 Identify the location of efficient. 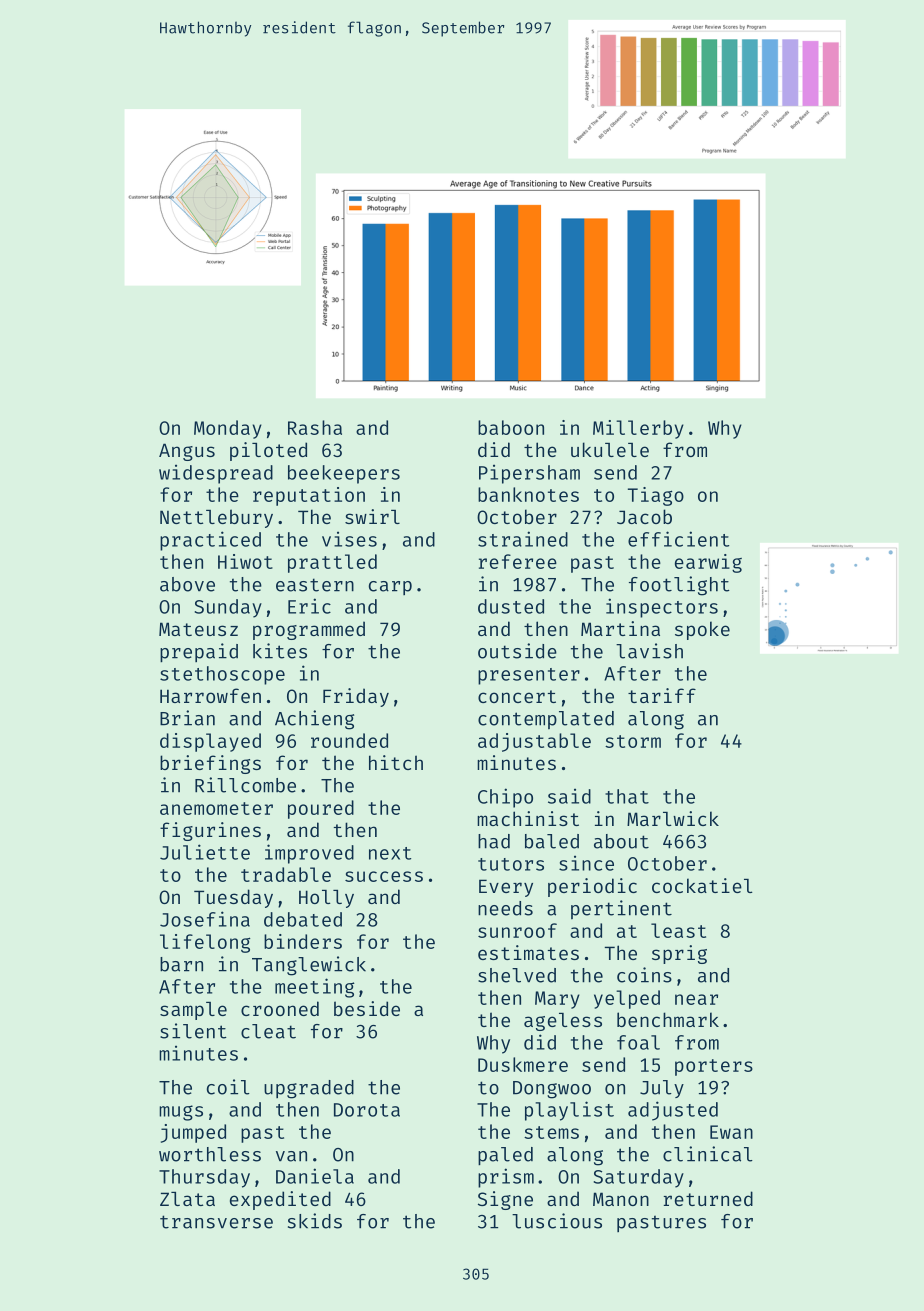
(678, 539).
